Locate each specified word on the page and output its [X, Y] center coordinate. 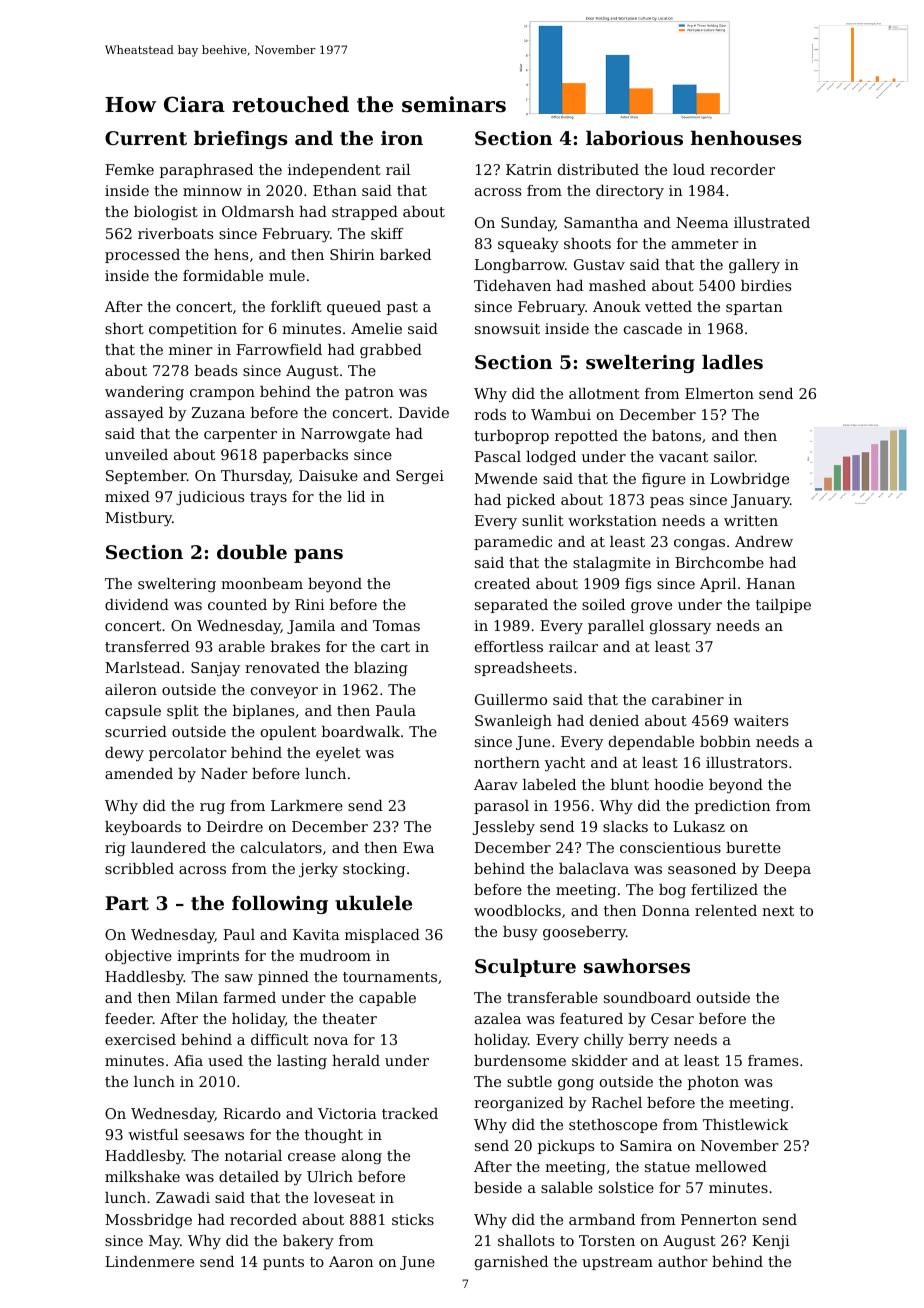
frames [773, 1060]
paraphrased [206, 171]
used [225, 1060]
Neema [702, 222]
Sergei [420, 477]
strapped [365, 213]
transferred [147, 646]
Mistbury [138, 519]
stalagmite [612, 564]
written [751, 520]
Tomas [396, 625]
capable [387, 999]
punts [283, 1263]
